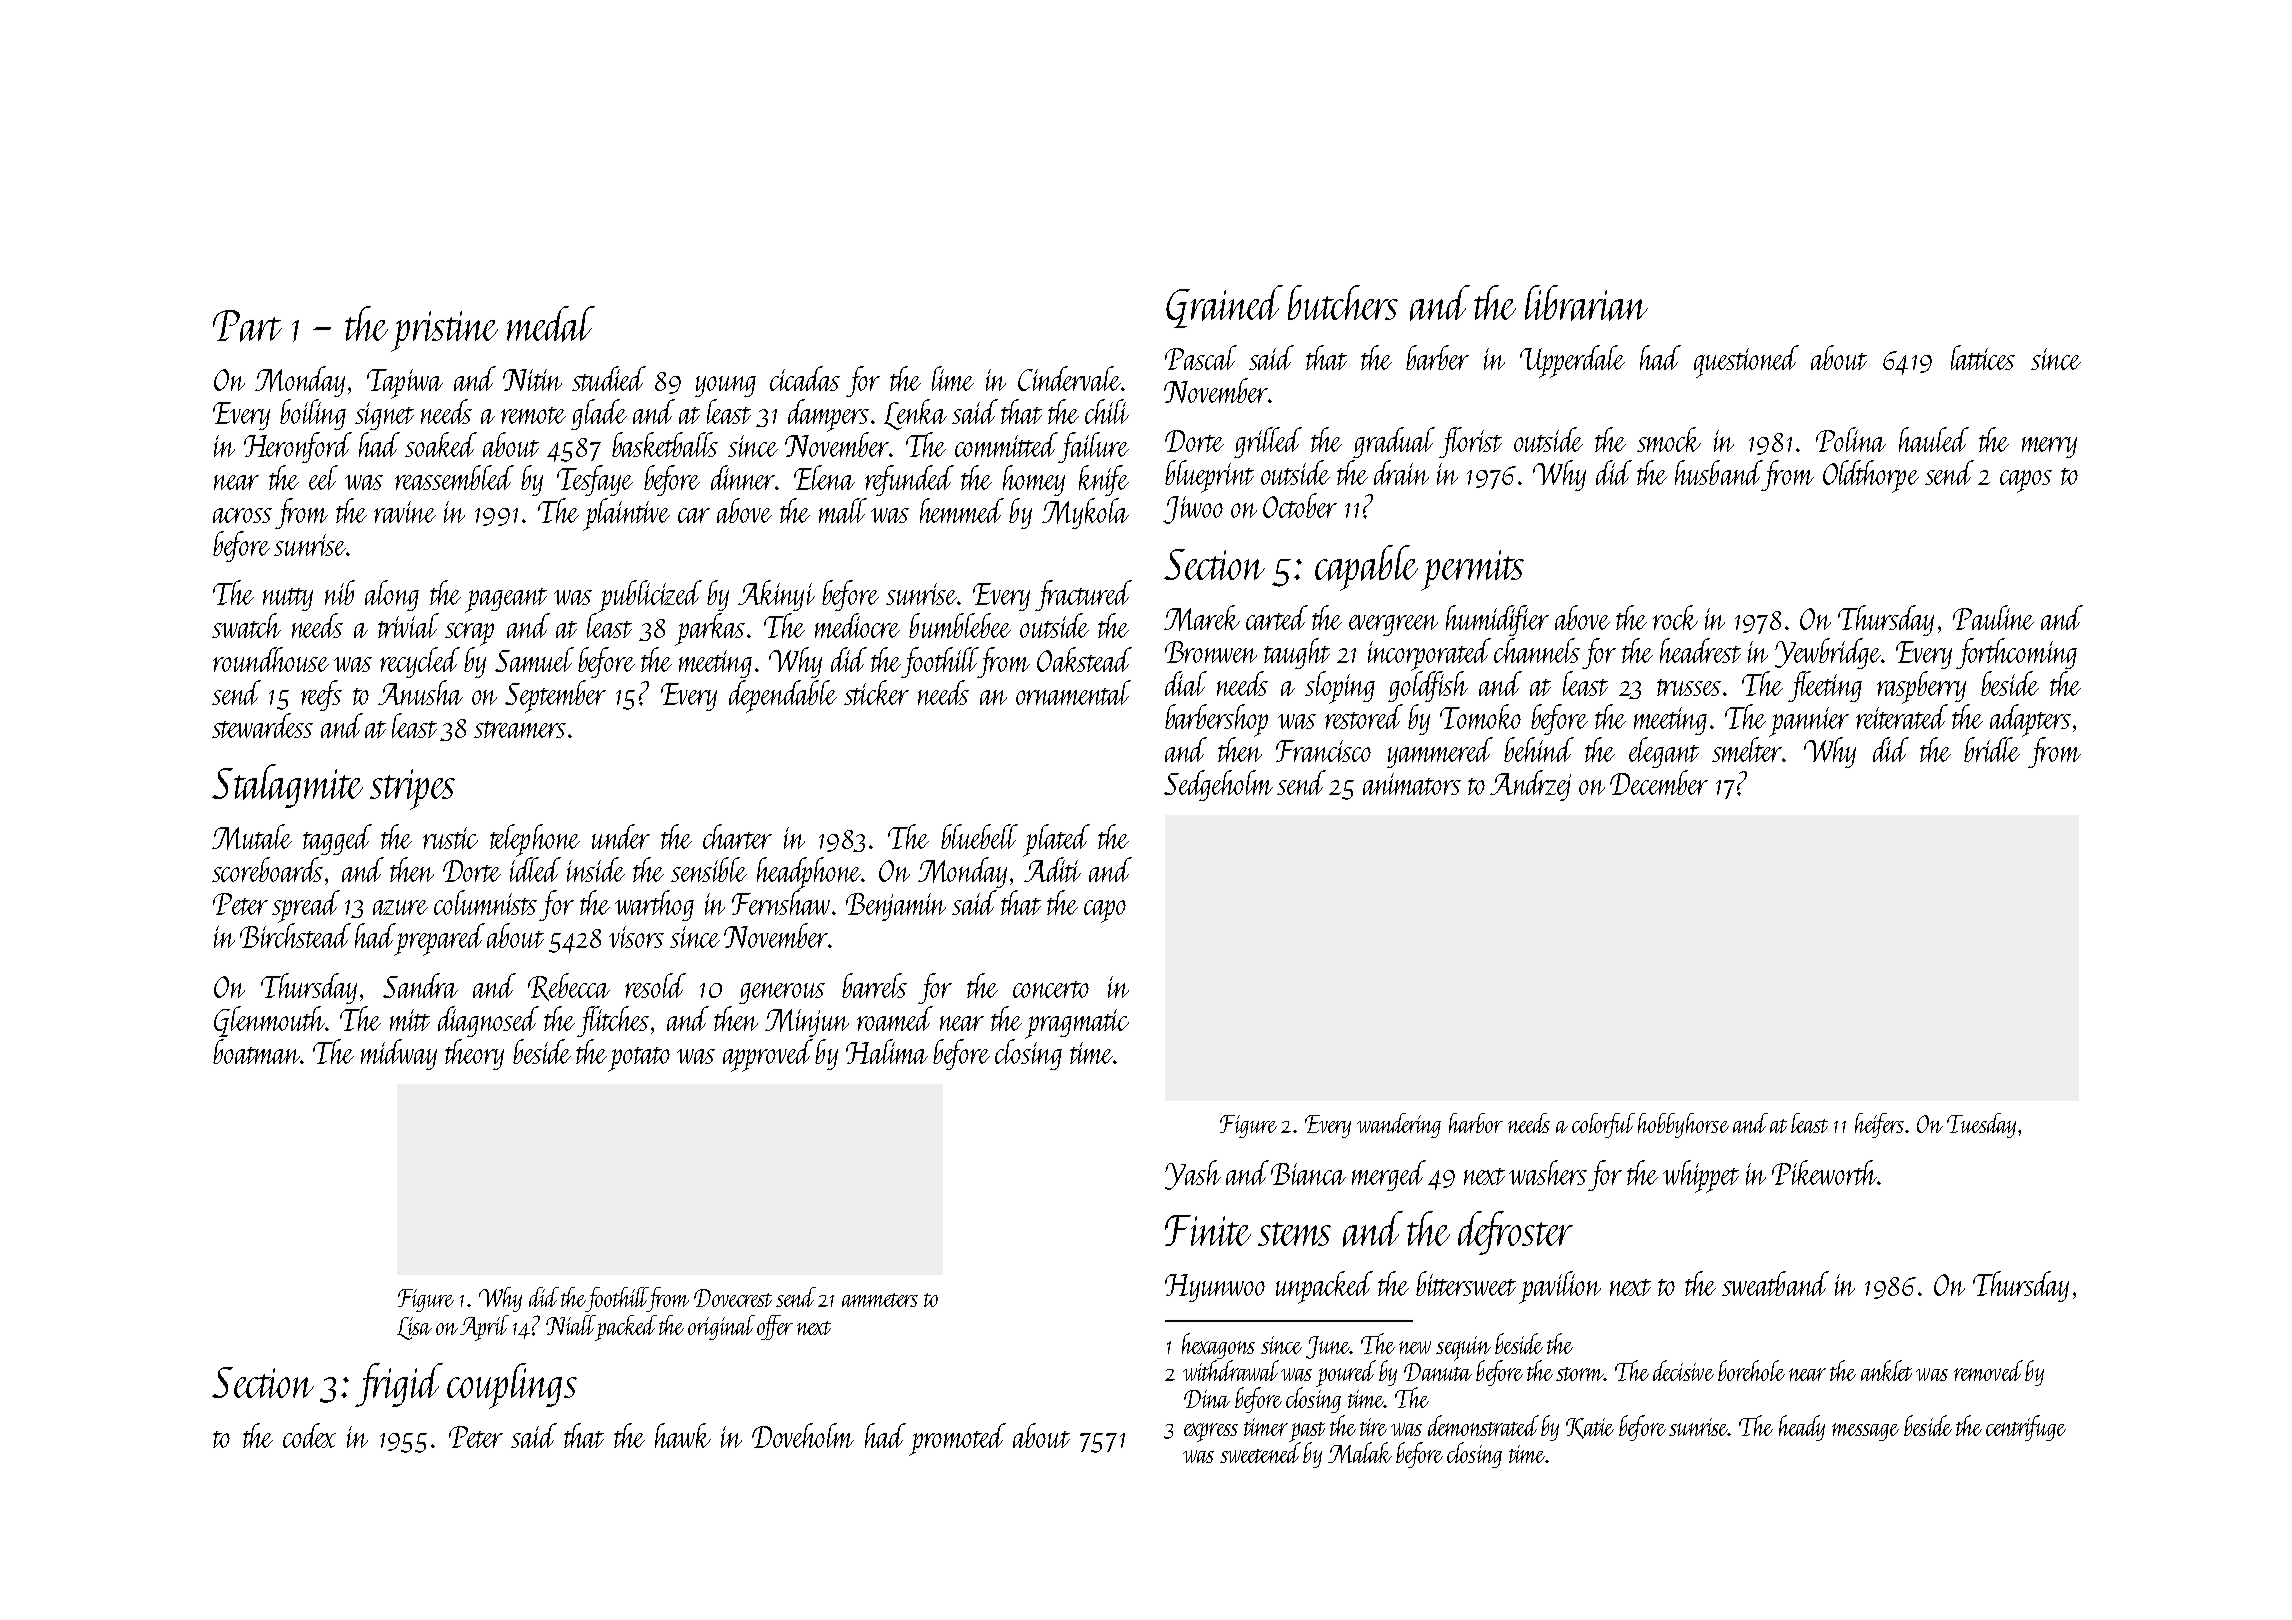 The width and height of the screenshot is (2292, 1620). What do you see at coordinates (1077, 1024) in the screenshot?
I see `pragmatic` at bounding box center [1077, 1024].
